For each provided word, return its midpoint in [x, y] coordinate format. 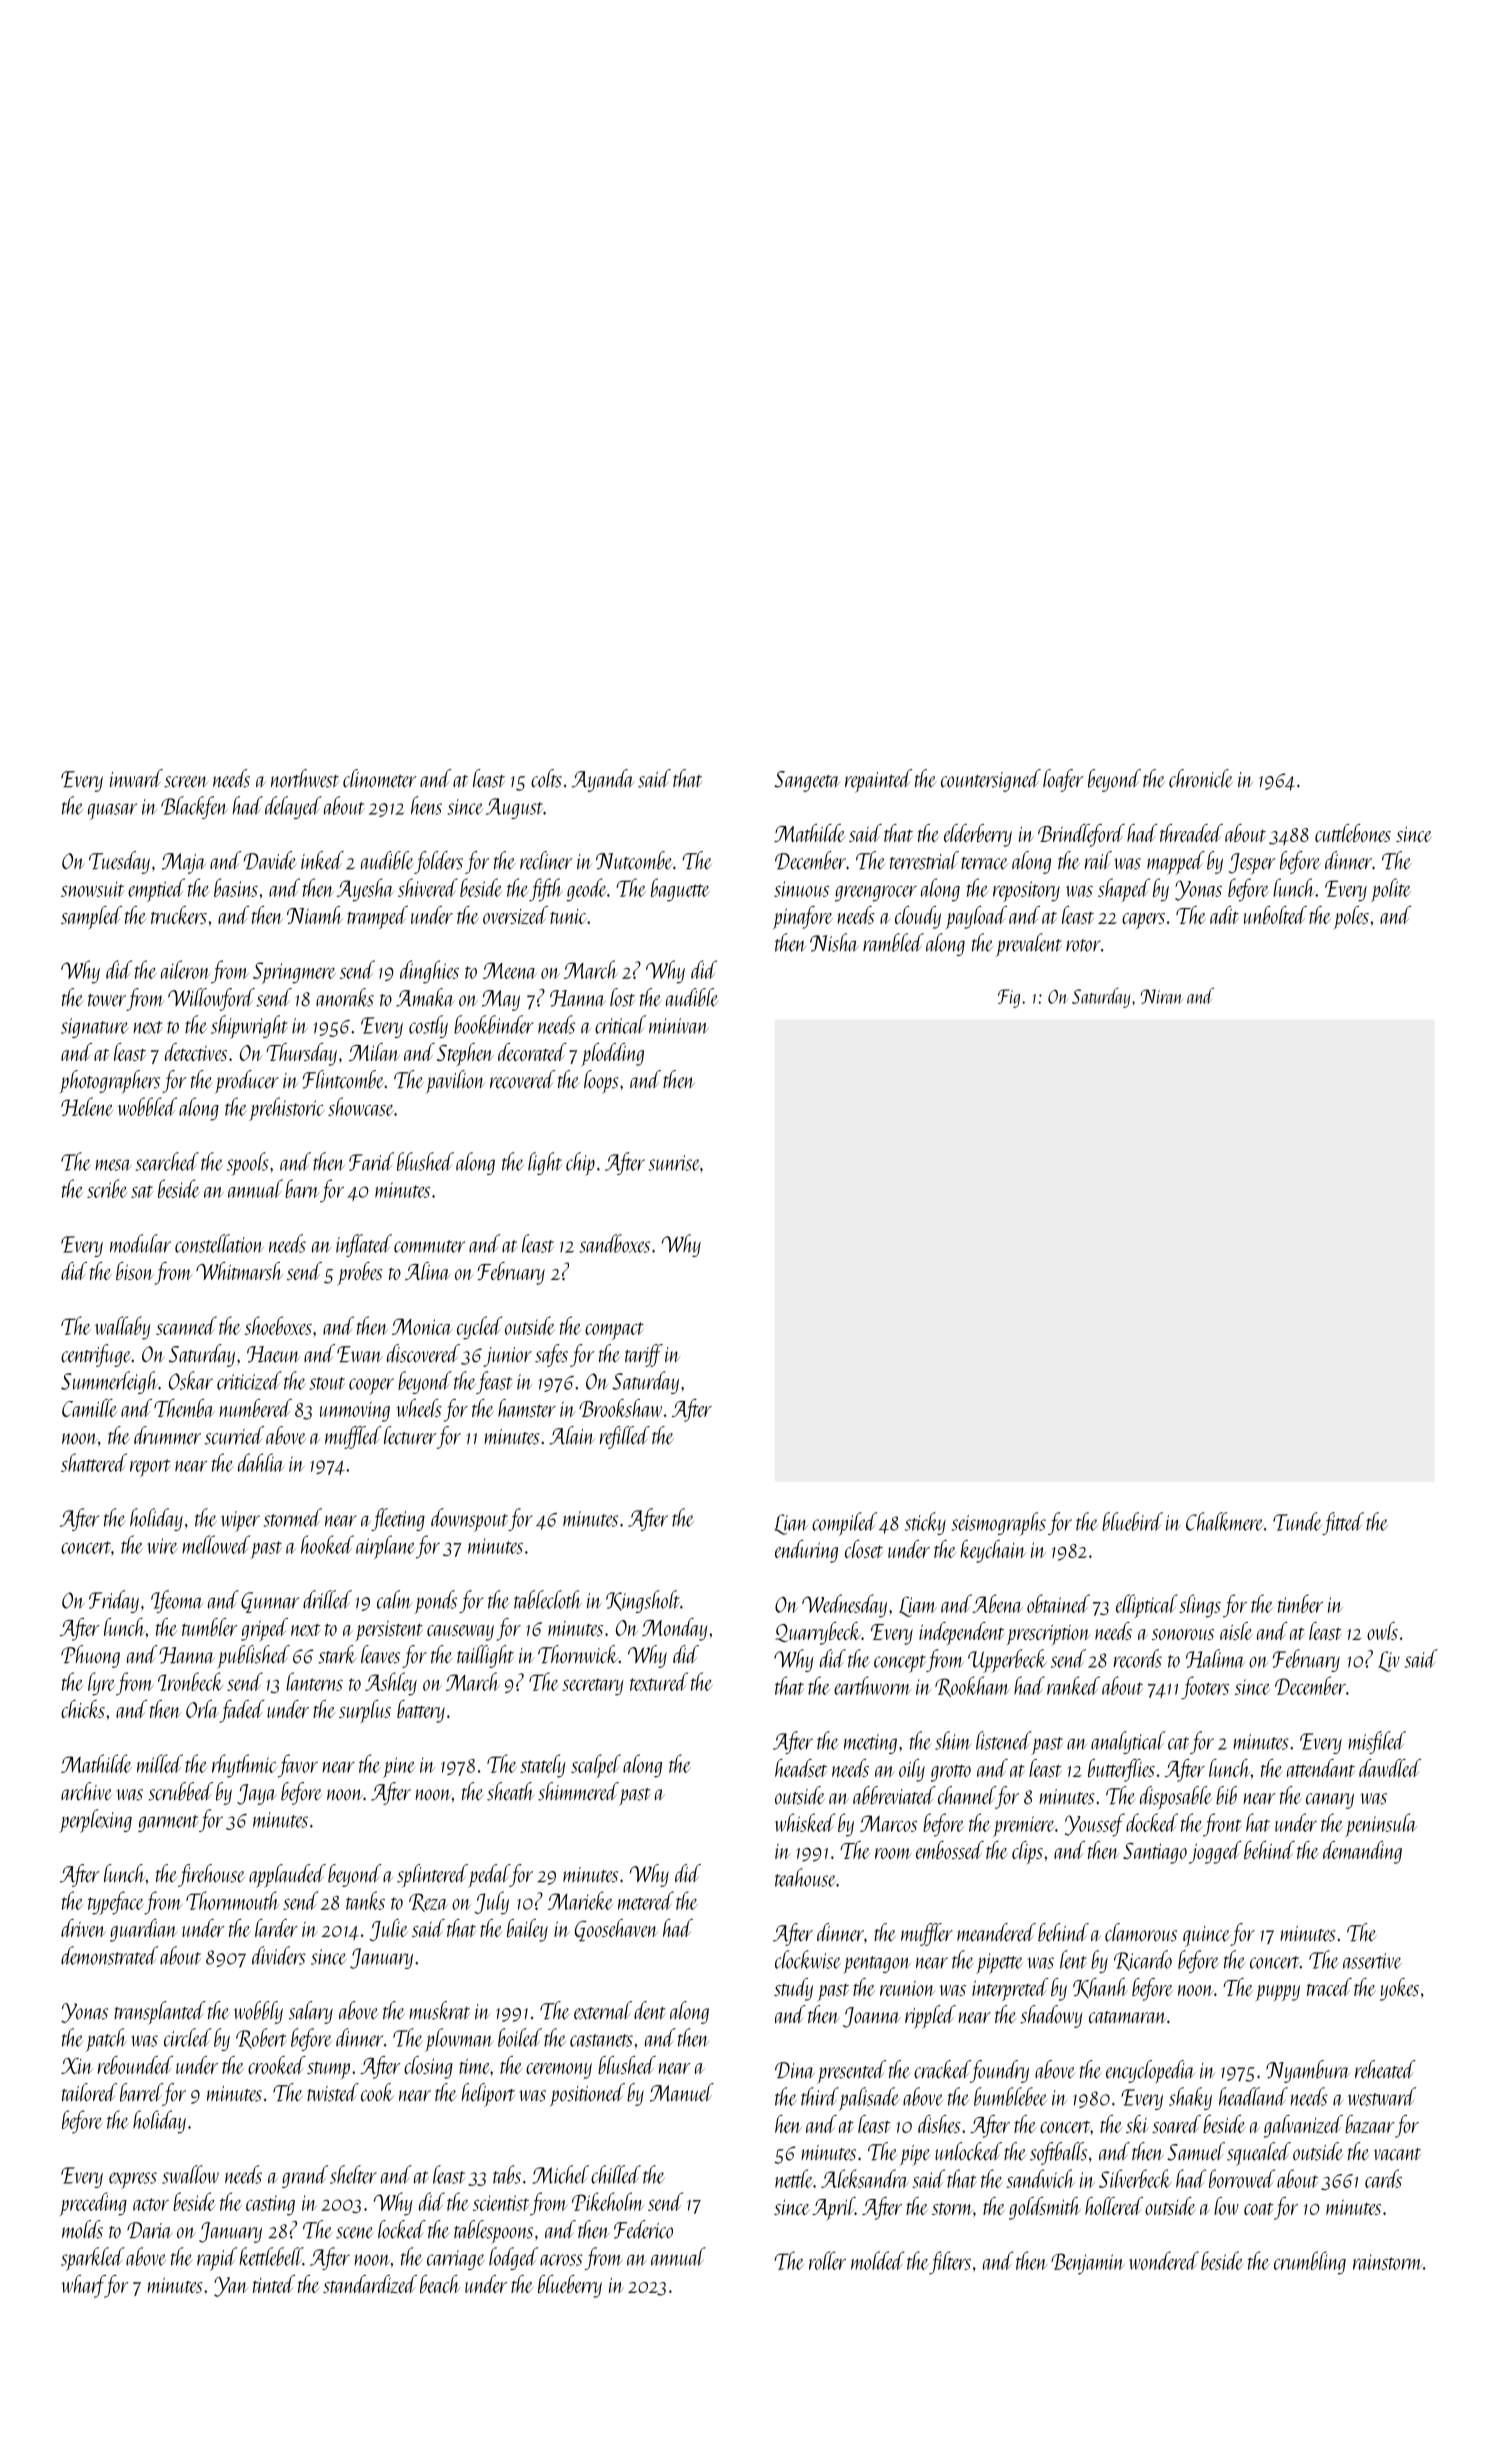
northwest [305, 778]
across [561, 2260]
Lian [791, 1524]
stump [328, 2070]
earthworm [872, 1685]
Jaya [257, 1794]
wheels [419, 1408]
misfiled [1377, 1742]
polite [1391, 890]
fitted [1343, 1523]
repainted [878, 781]
